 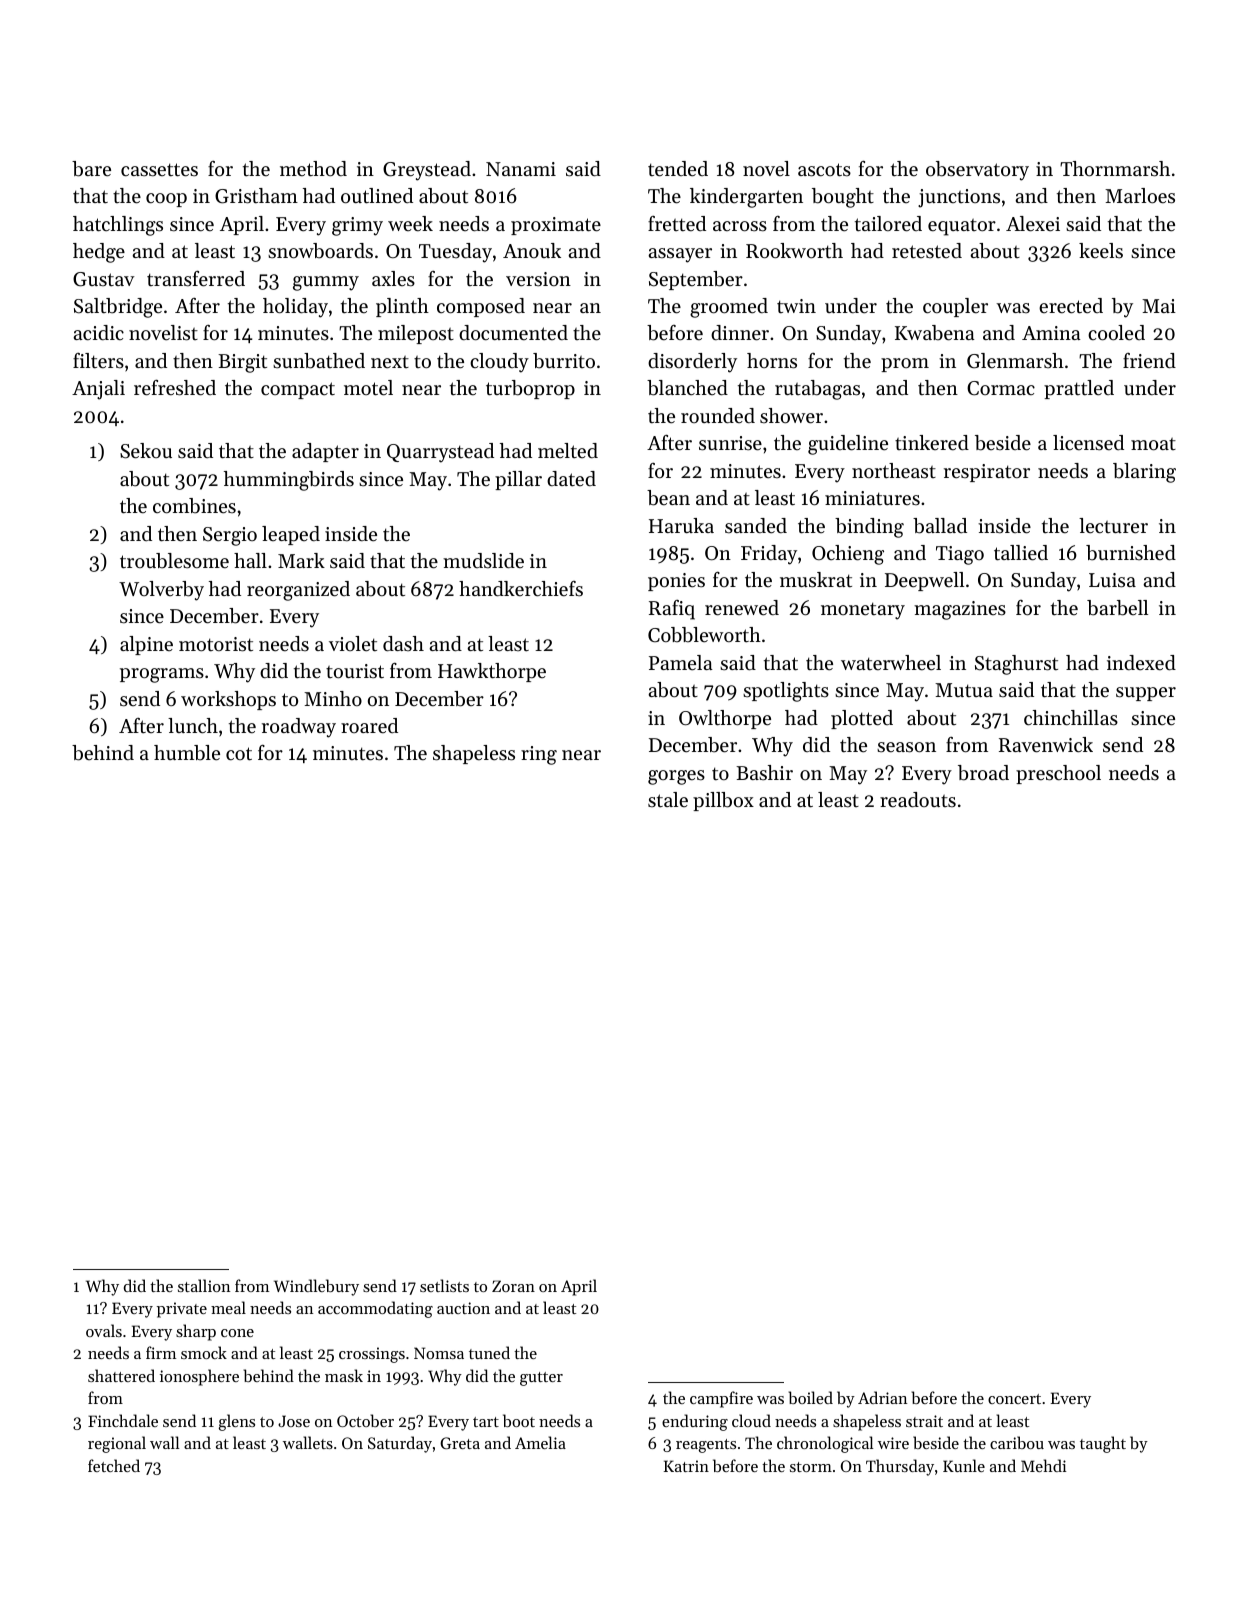 I want to click on Gristham, so click(x=256, y=196).
